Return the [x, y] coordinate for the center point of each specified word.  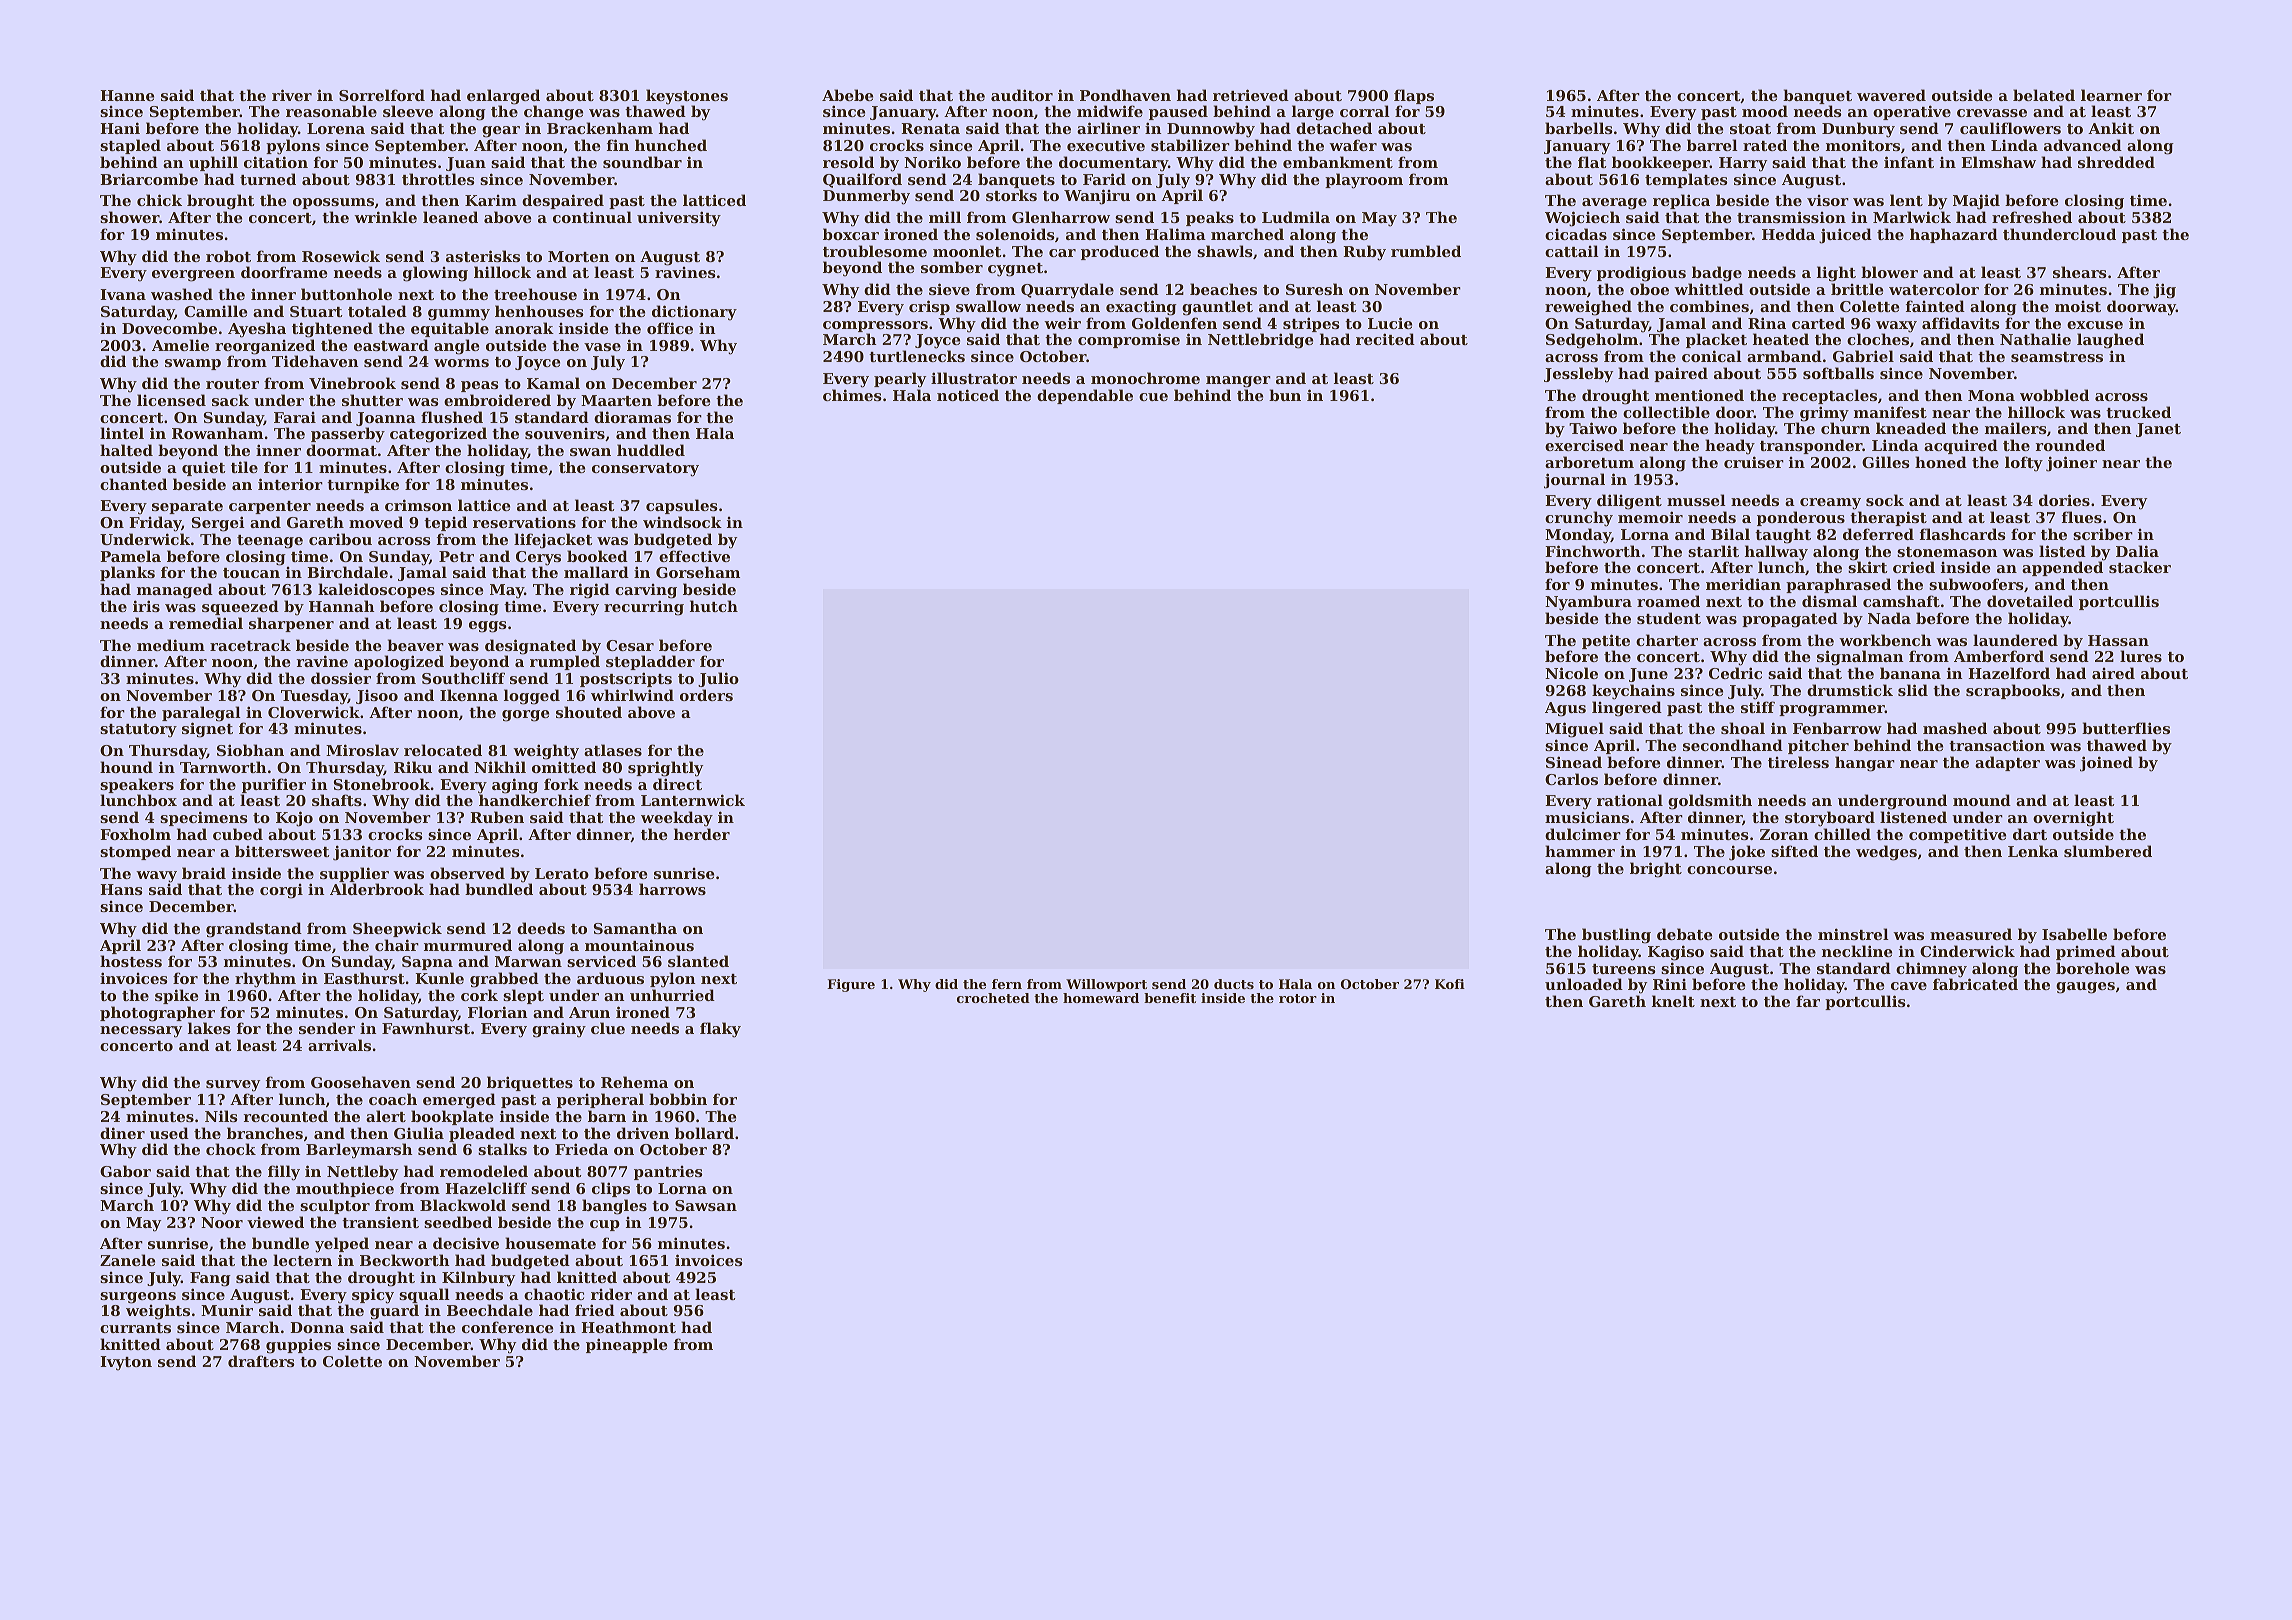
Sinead [1574, 762]
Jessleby [1578, 375]
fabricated [1975, 984]
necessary [141, 1032]
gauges [2085, 988]
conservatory [645, 470]
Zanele [127, 1260]
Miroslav [362, 750]
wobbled [2054, 395]
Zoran [1784, 834]
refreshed [2032, 217]
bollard [704, 1133]
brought [220, 202]
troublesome [875, 251]
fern [1007, 984]
